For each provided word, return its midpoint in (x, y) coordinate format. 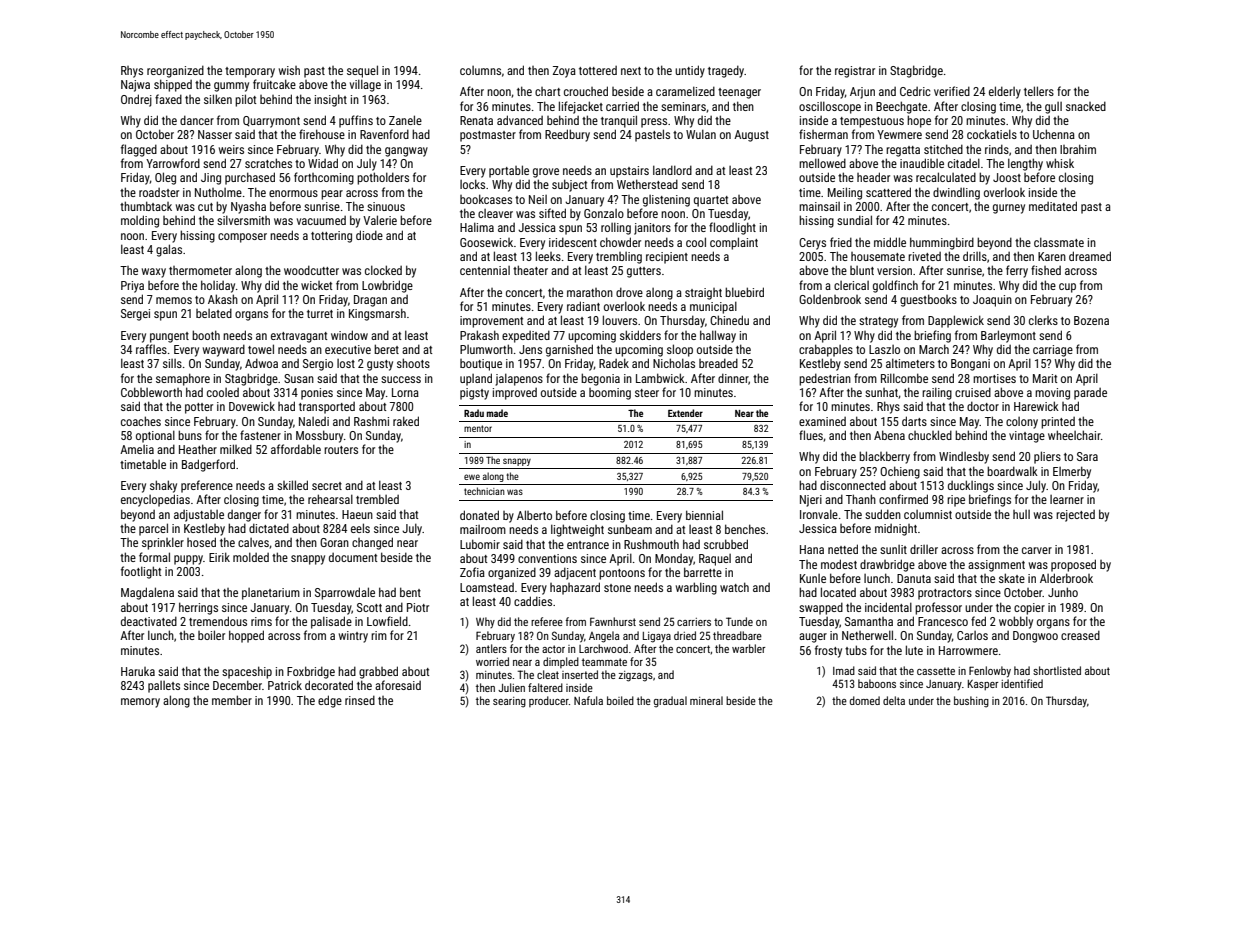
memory (140, 703)
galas (169, 250)
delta (894, 700)
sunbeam (630, 529)
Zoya (564, 72)
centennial (485, 270)
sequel (362, 71)
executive (348, 349)
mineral (706, 700)
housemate (878, 256)
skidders (640, 335)
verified (952, 91)
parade (1090, 394)
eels (360, 528)
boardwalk (1012, 471)
